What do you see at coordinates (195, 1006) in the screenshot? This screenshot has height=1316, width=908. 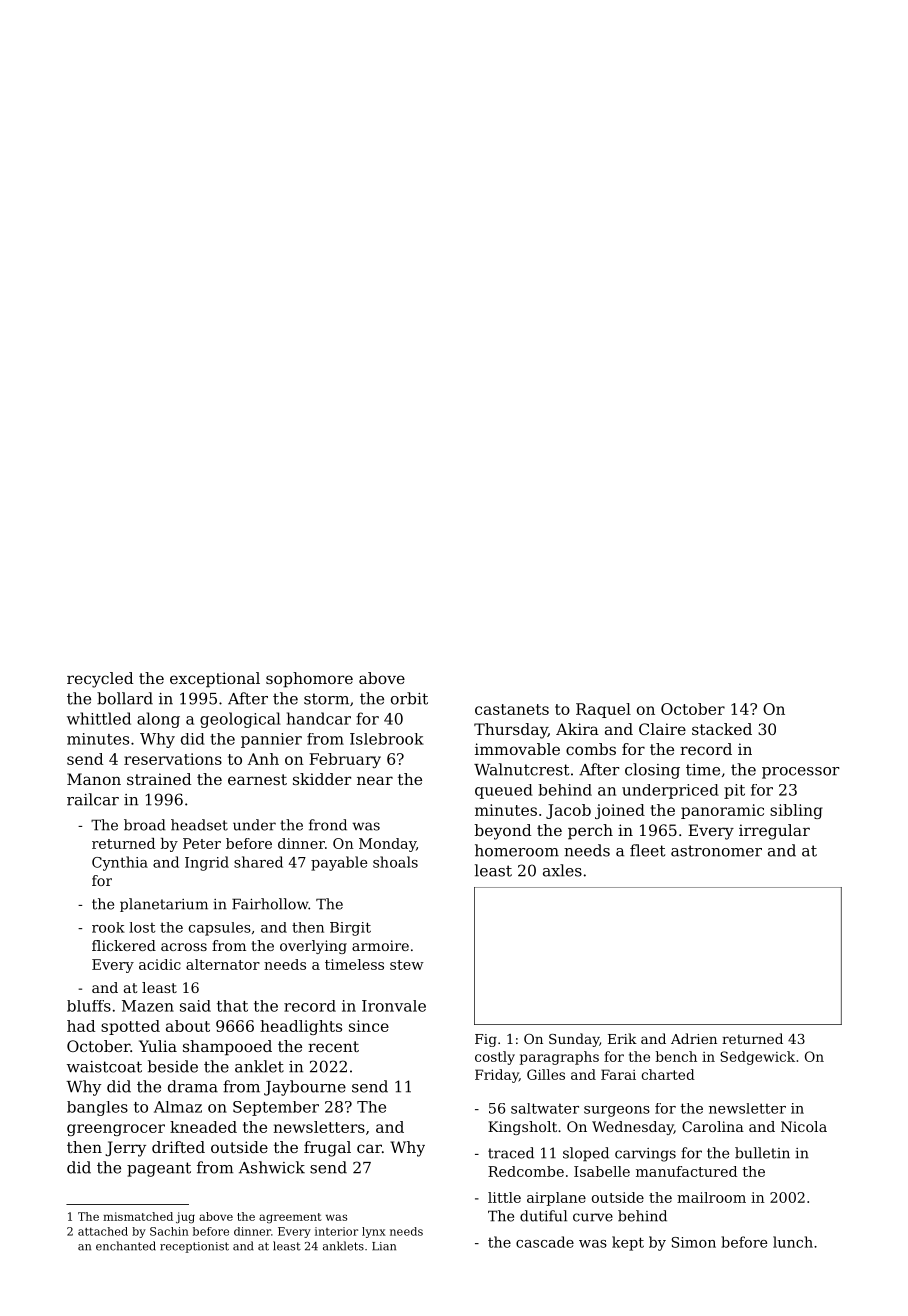 I see `said` at bounding box center [195, 1006].
